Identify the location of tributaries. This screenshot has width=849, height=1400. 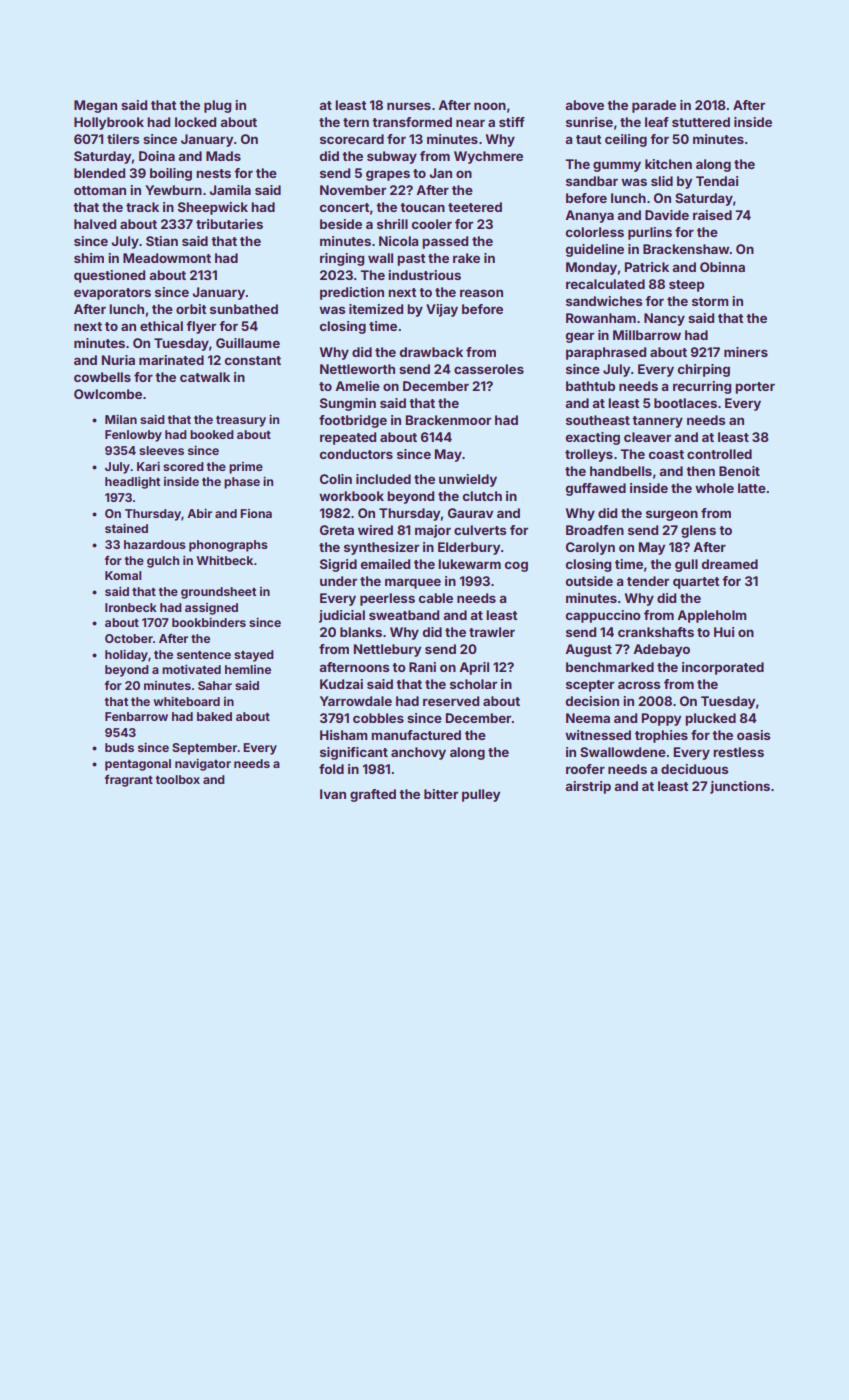
(229, 224).
